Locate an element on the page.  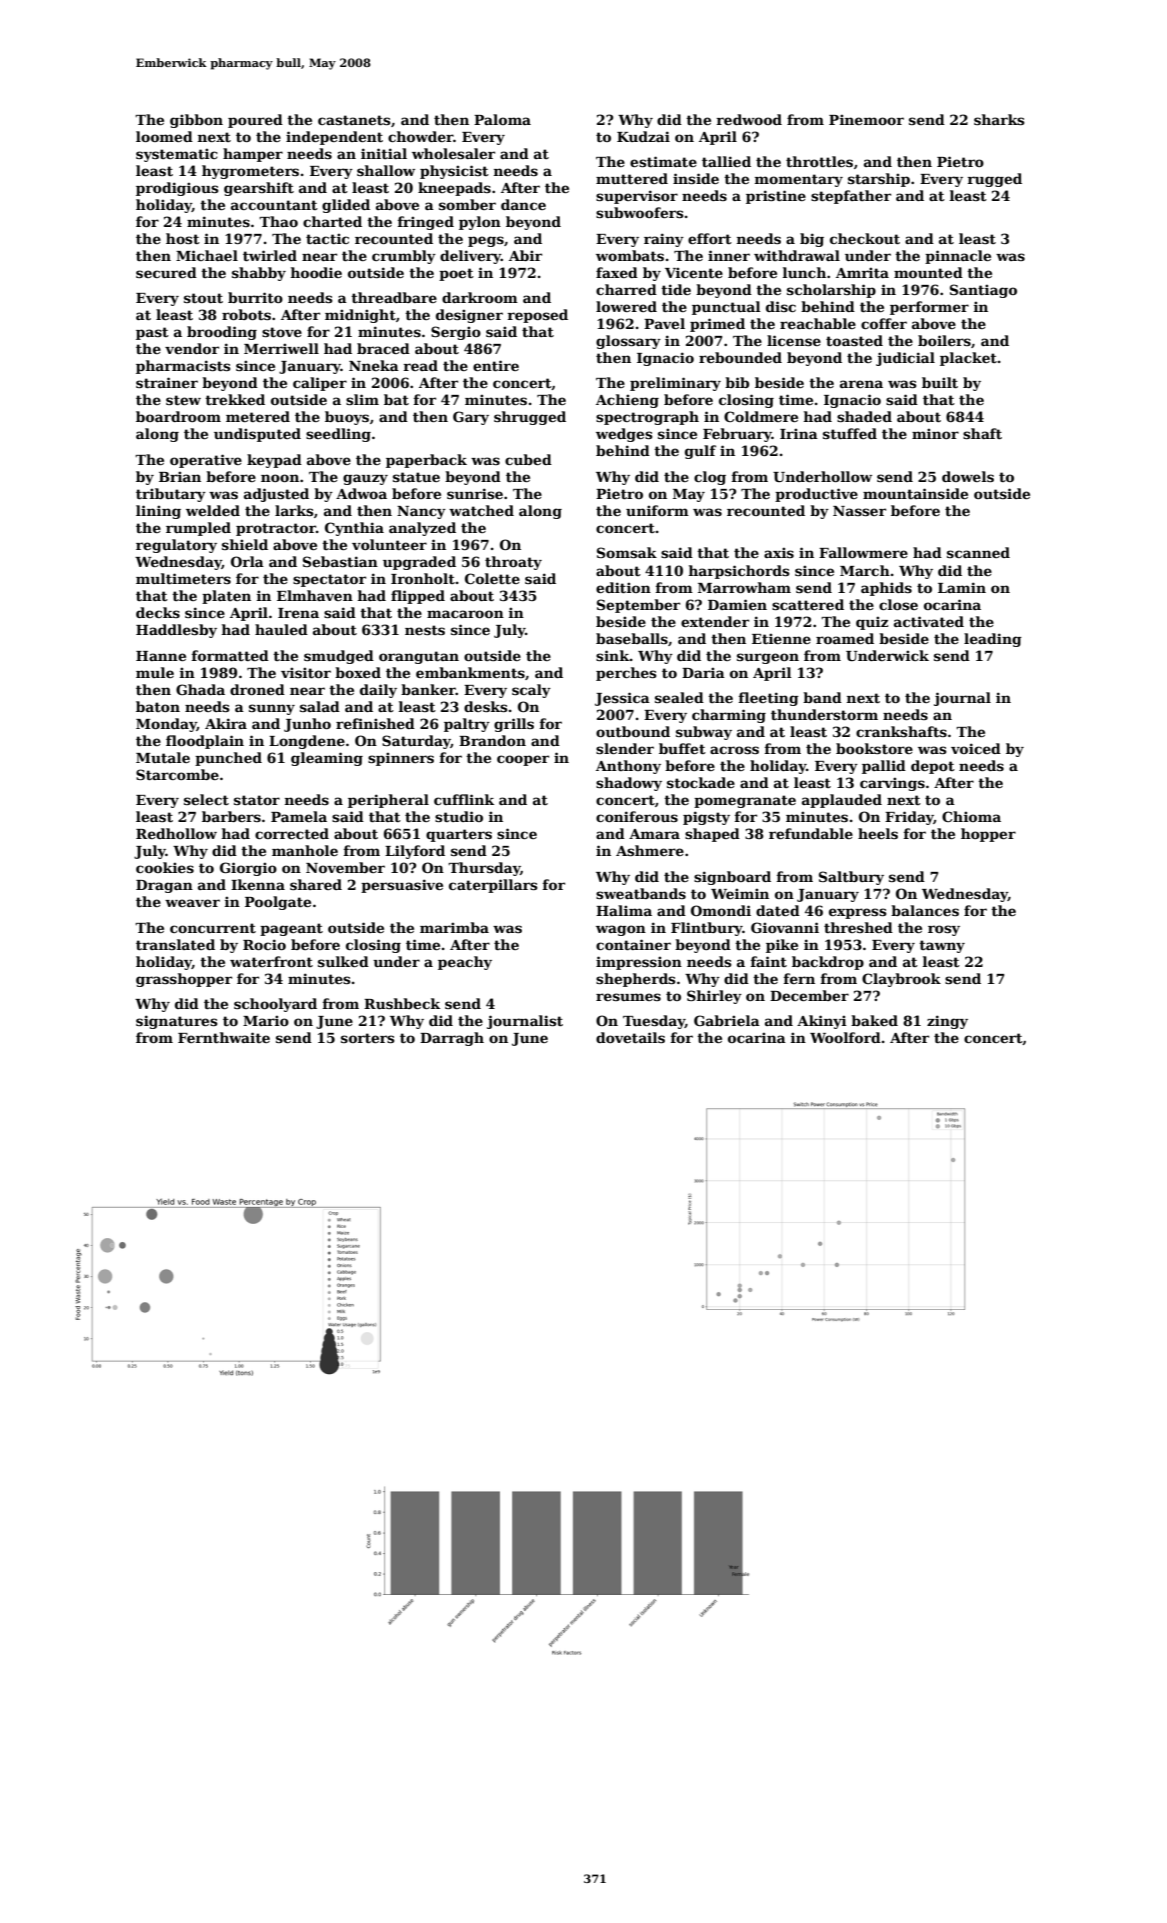
primed is located at coordinates (717, 325).
